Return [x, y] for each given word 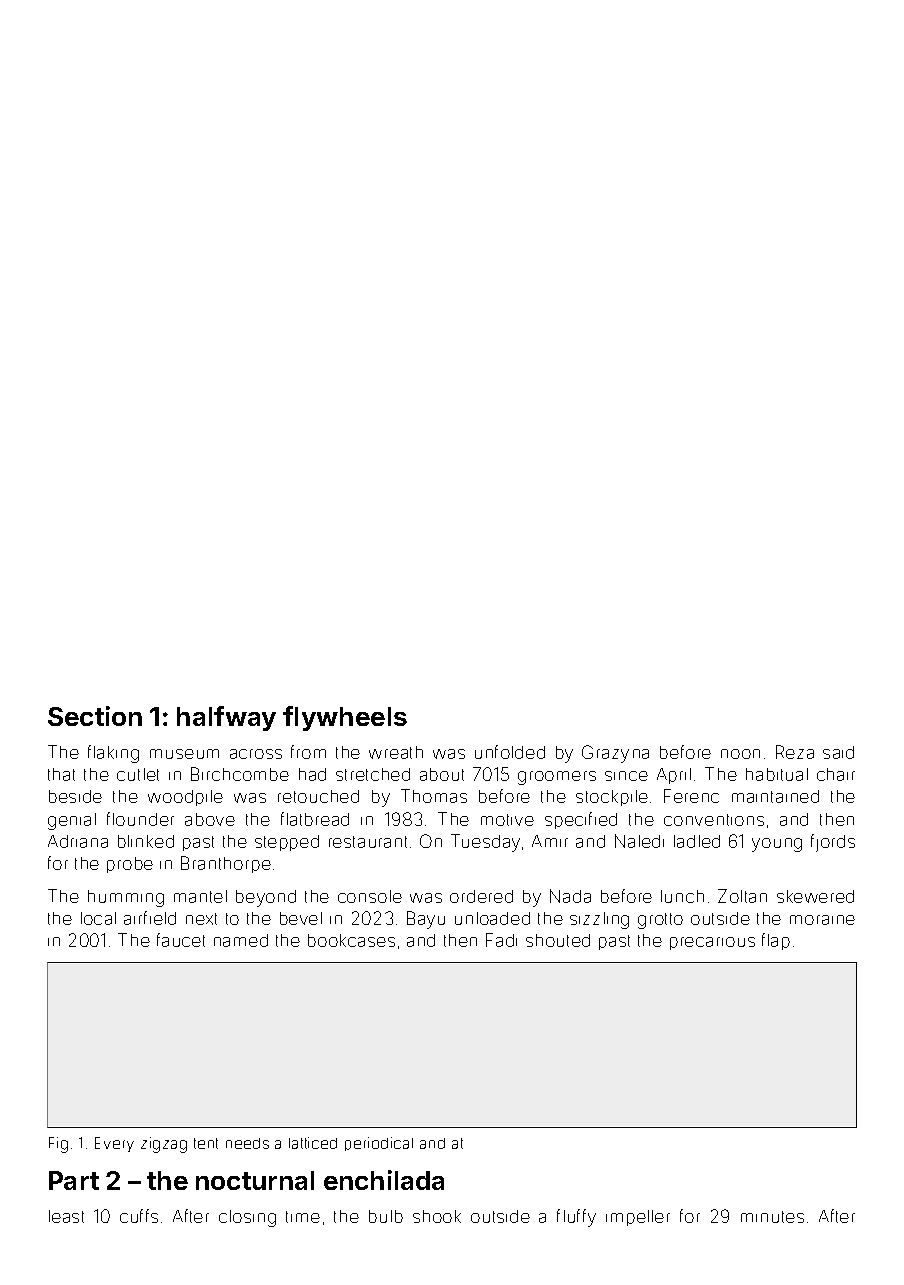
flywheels [345, 718]
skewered [815, 896]
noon [740, 754]
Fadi [501, 940]
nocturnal [255, 1180]
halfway [226, 718]
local [98, 918]
